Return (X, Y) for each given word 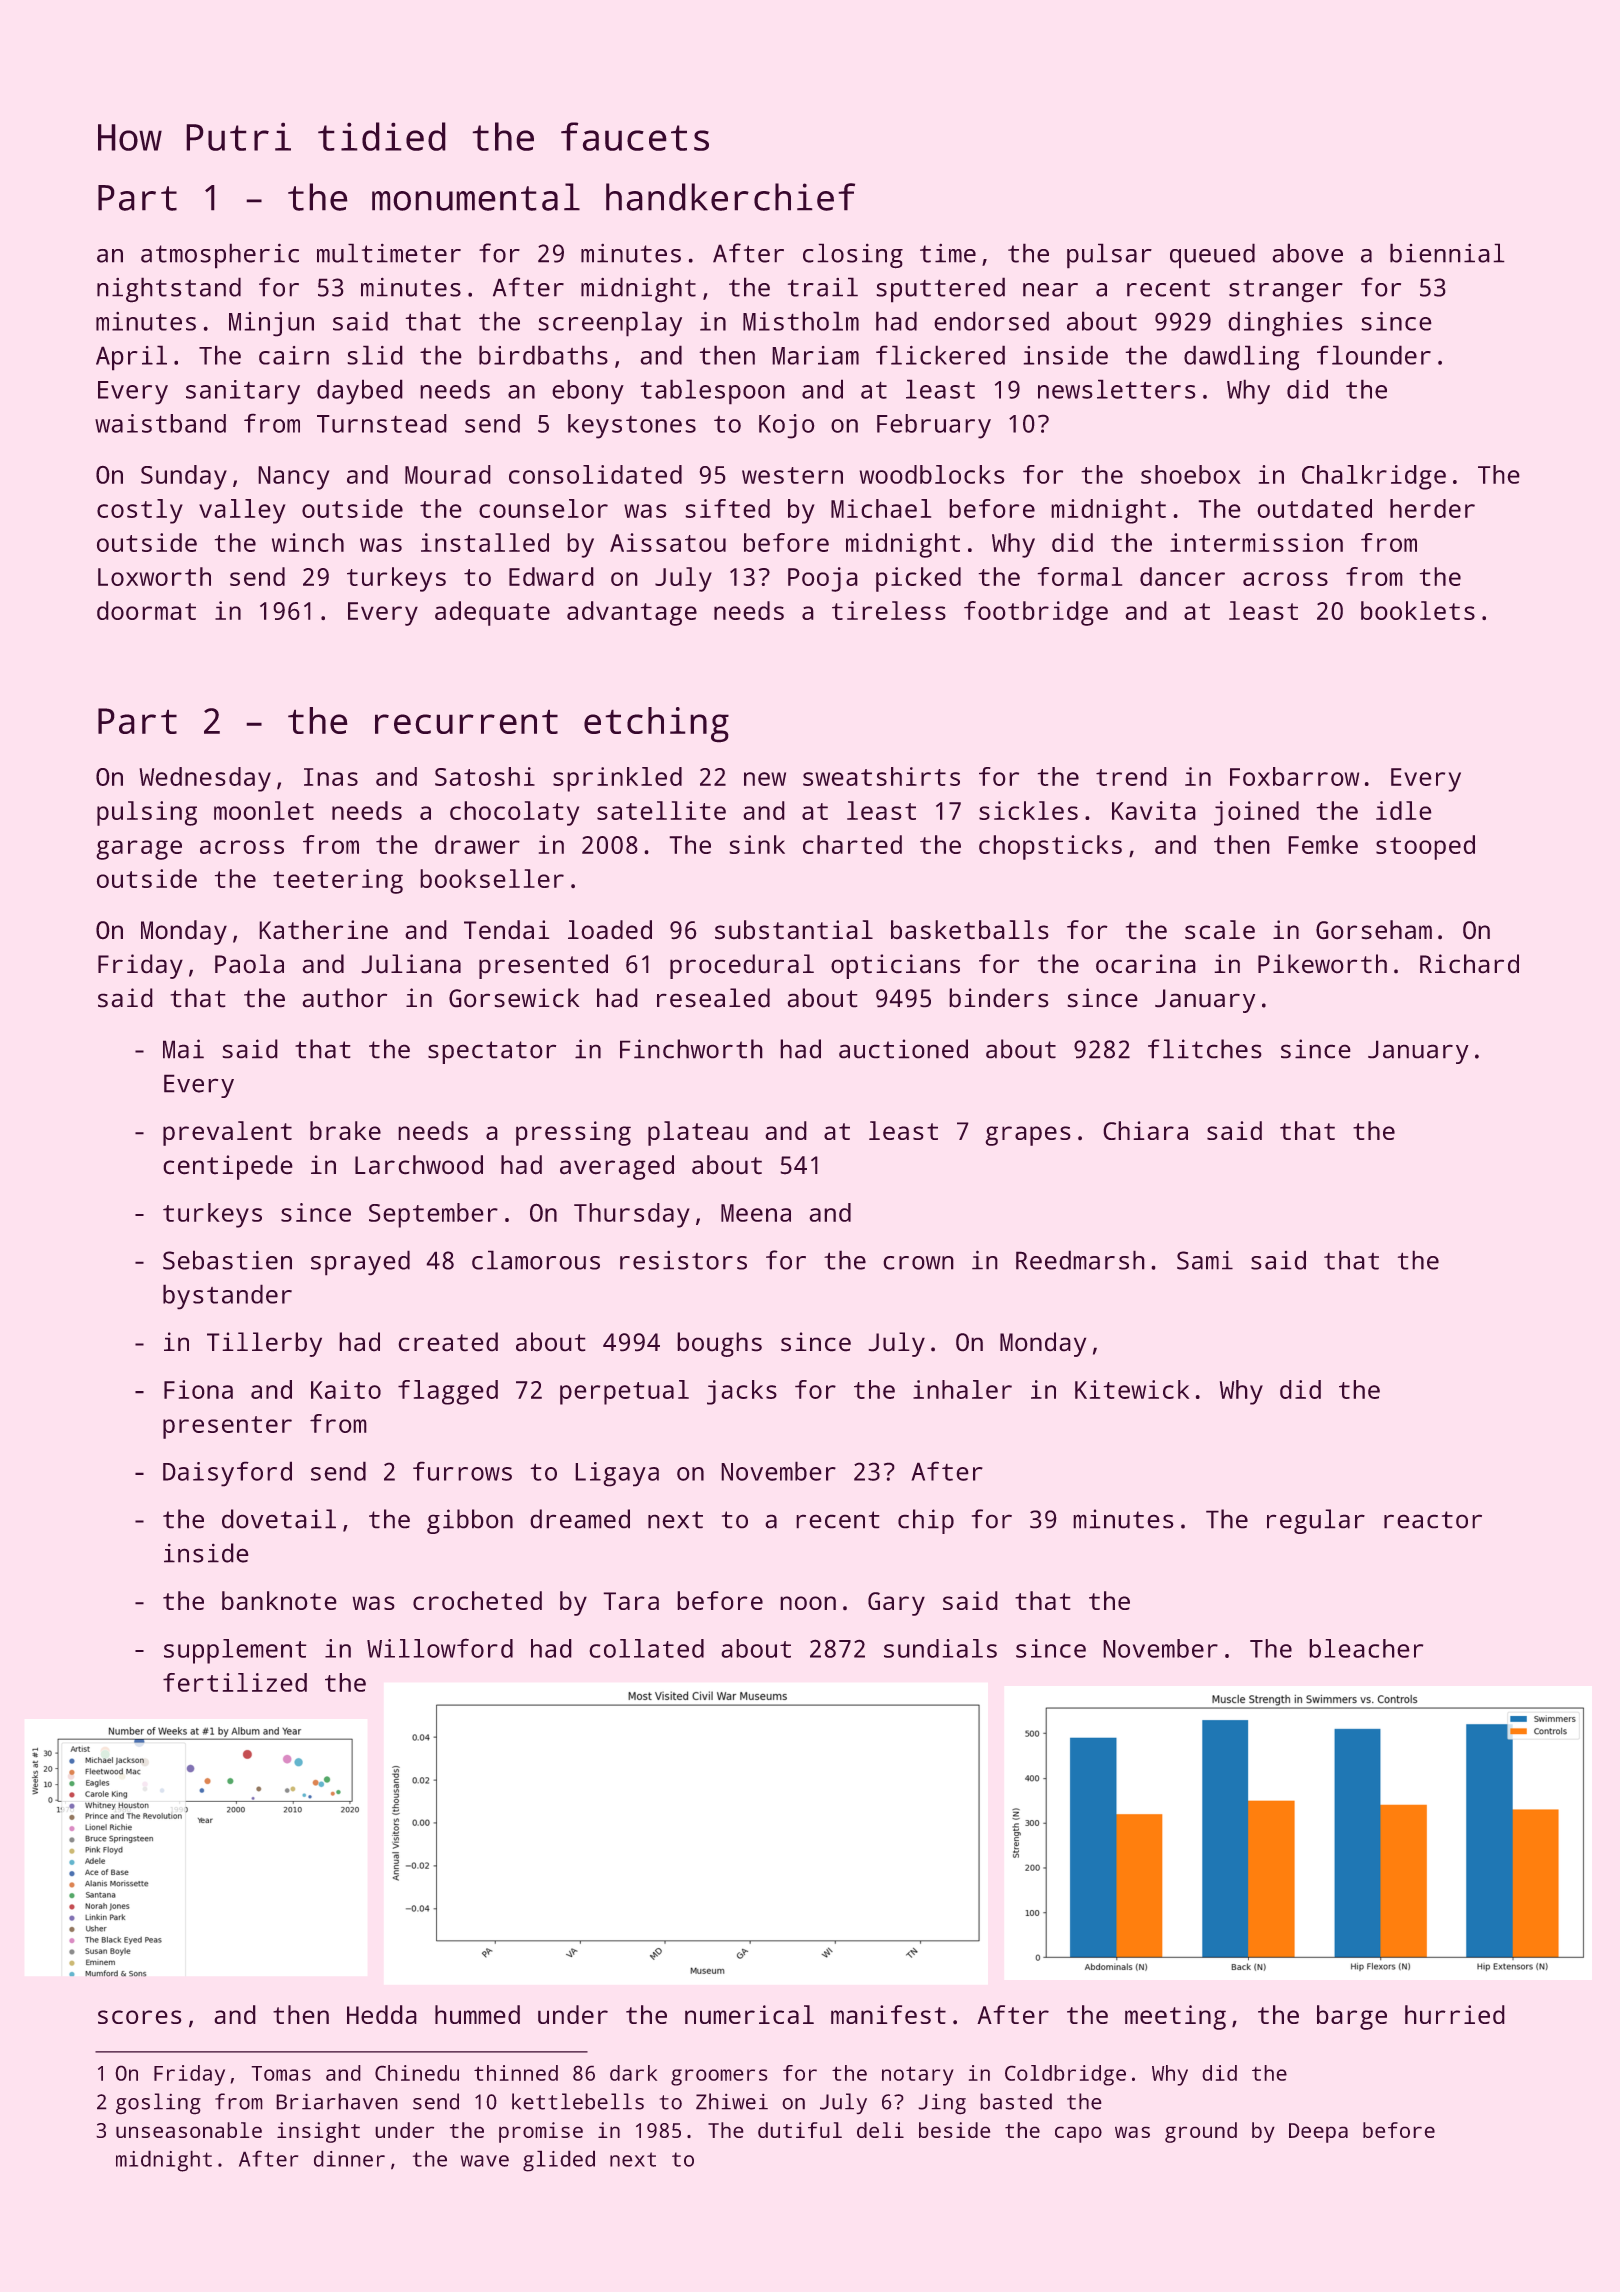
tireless (889, 610)
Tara (631, 1601)
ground (1201, 2132)
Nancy (294, 478)
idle (1404, 810)
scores (140, 2017)
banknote (279, 1600)
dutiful (800, 2130)
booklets (1418, 610)
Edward (551, 576)
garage (139, 850)
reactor (1433, 1520)
